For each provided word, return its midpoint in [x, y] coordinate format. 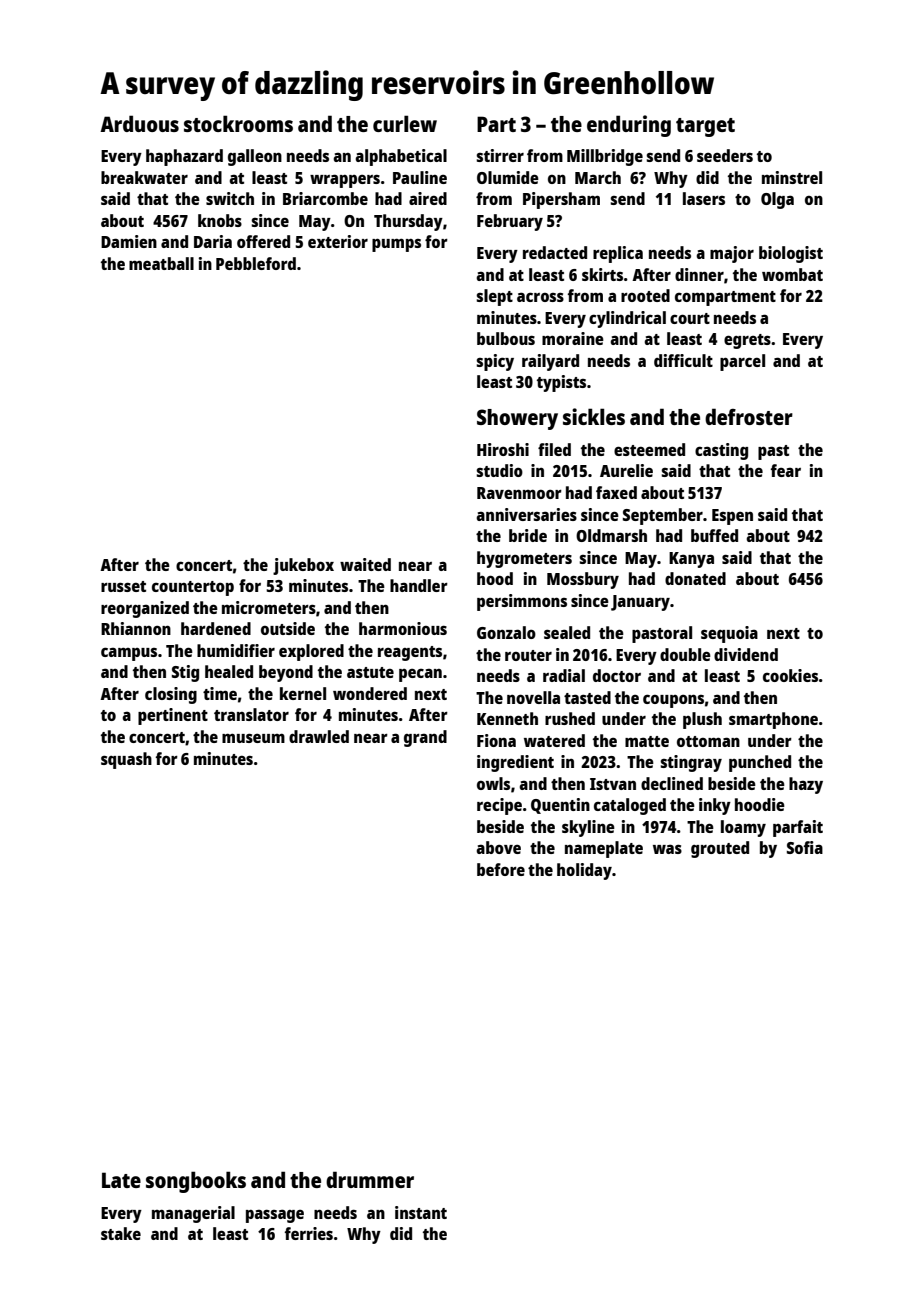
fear [786, 470]
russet [123, 586]
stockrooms [238, 123]
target [705, 127]
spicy [495, 362]
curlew [405, 123]
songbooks [196, 1182]
